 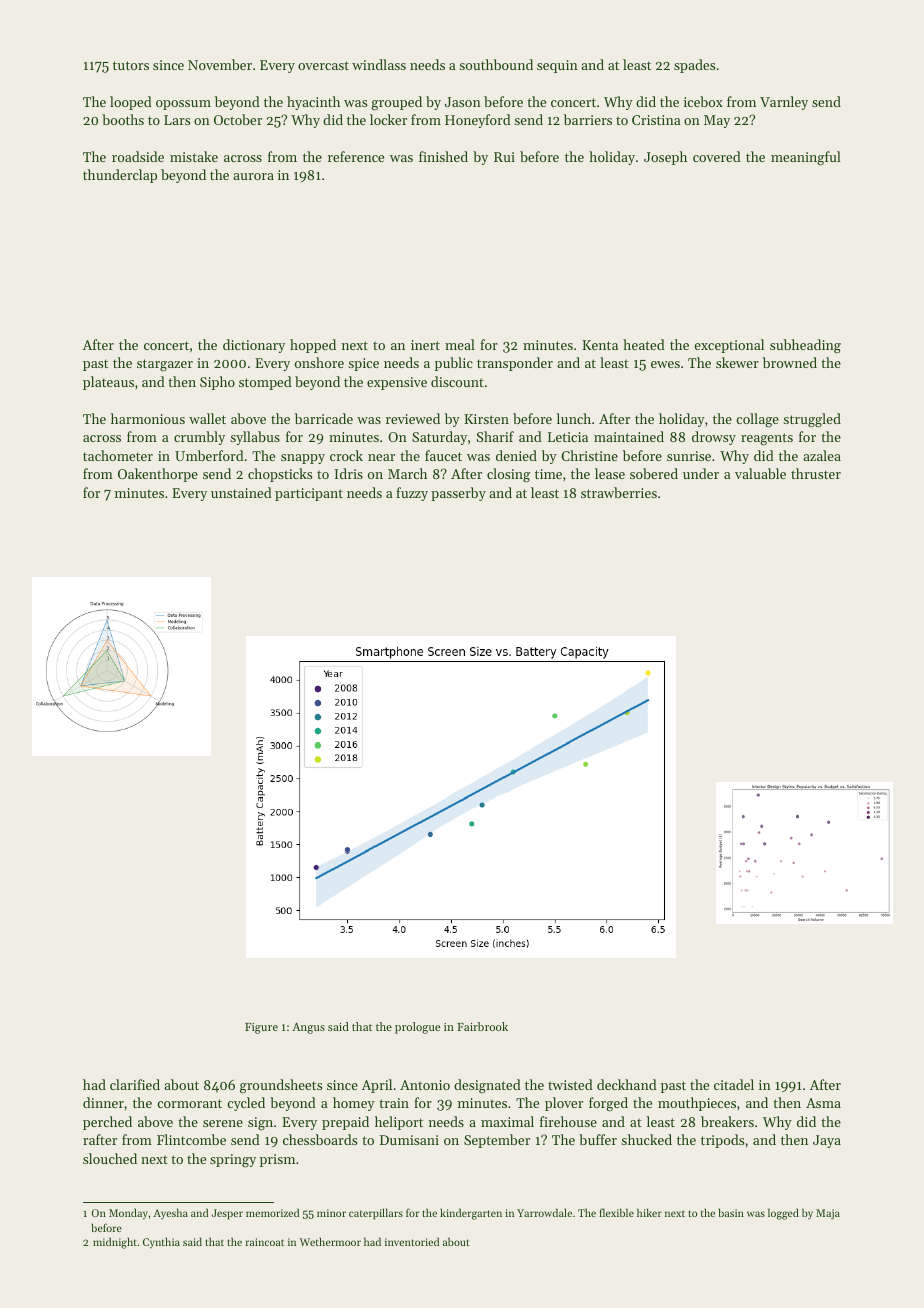 I want to click on prologue, so click(x=417, y=1028).
